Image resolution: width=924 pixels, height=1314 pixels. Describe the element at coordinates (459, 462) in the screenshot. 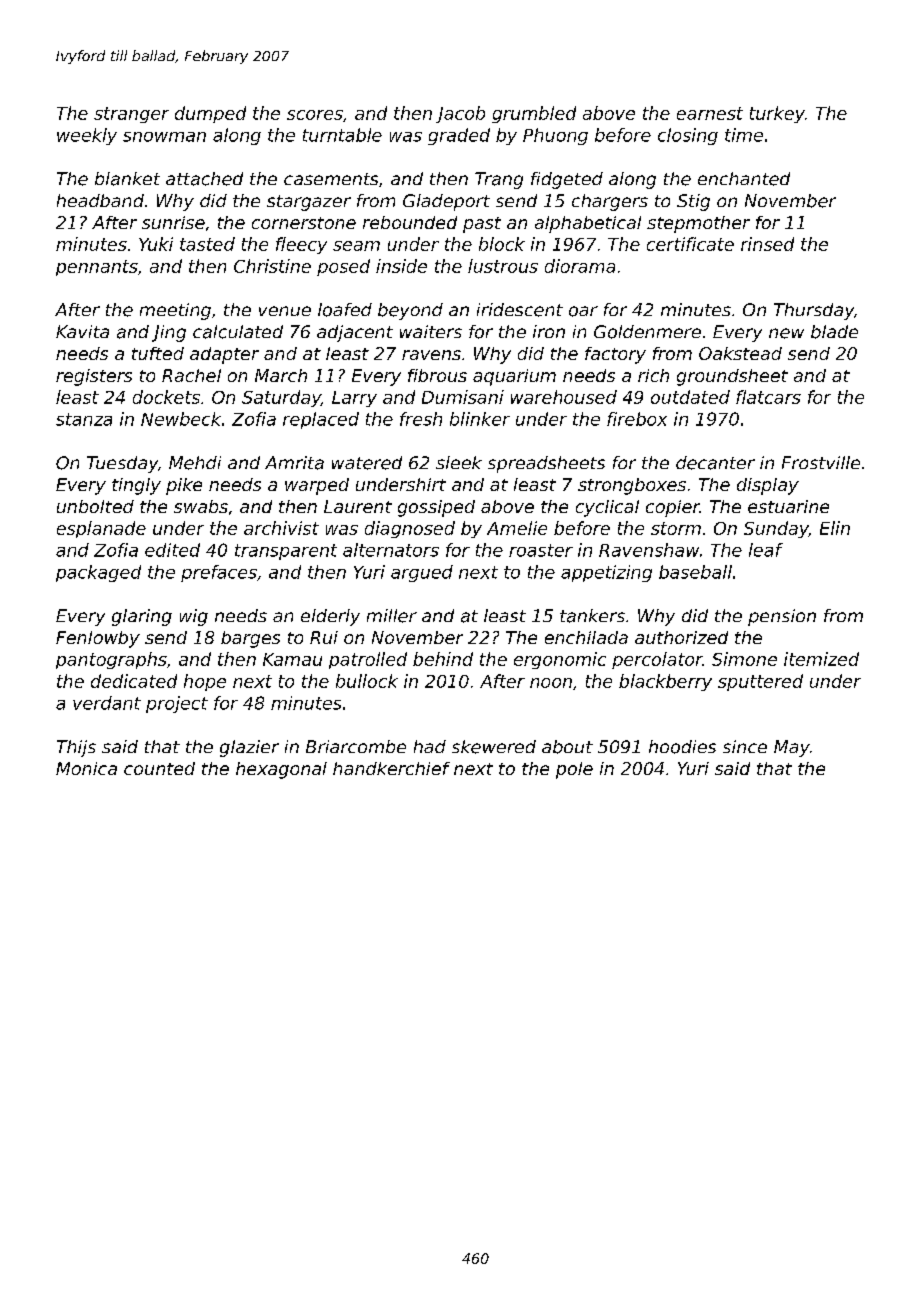

I see `sleek` at that location.
